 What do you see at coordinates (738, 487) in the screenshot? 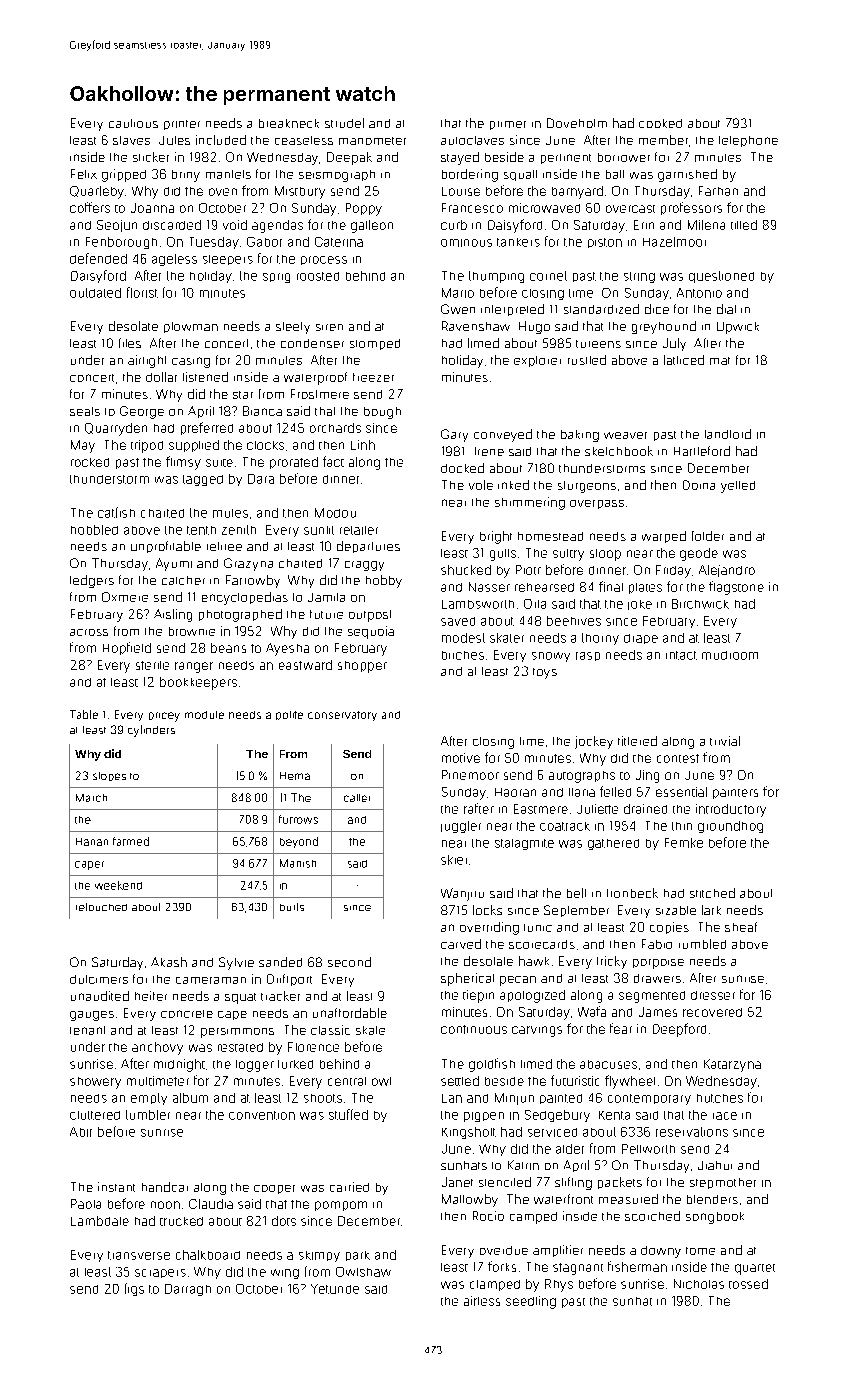
I see `yelled` at bounding box center [738, 487].
